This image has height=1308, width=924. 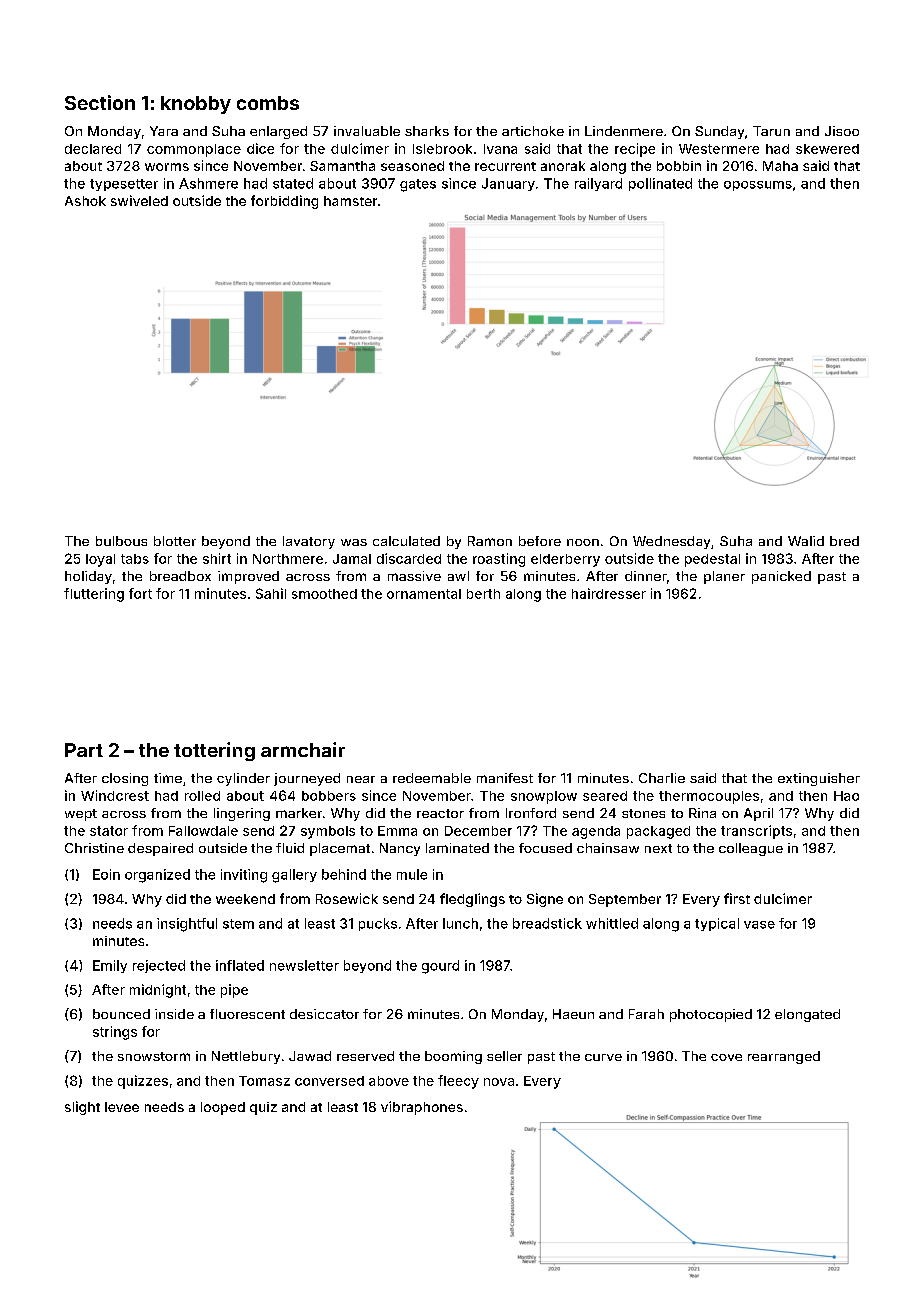 I want to click on calculated, so click(x=406, y=541).
